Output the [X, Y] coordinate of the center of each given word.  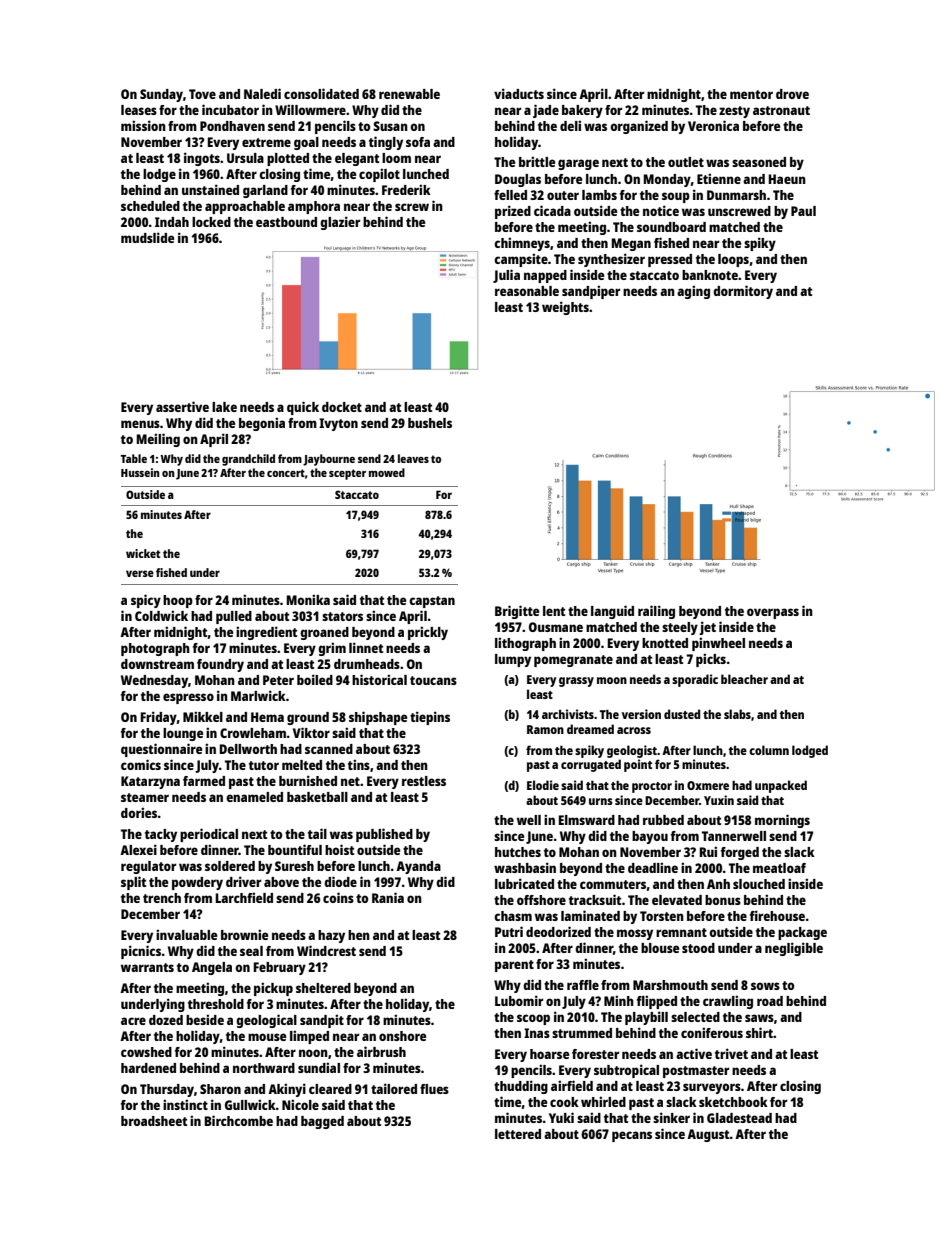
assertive [182, 406]
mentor [751, 94]
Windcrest [326, 950]
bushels [430, 423]
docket [342, 407]
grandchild [248, 460]
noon [313, 1053]
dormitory [743, 292]
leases [139, 110]
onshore [402, 1036]
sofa [418, 142]
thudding [521, 1087]
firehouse [777, 915]
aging [693, 292]
